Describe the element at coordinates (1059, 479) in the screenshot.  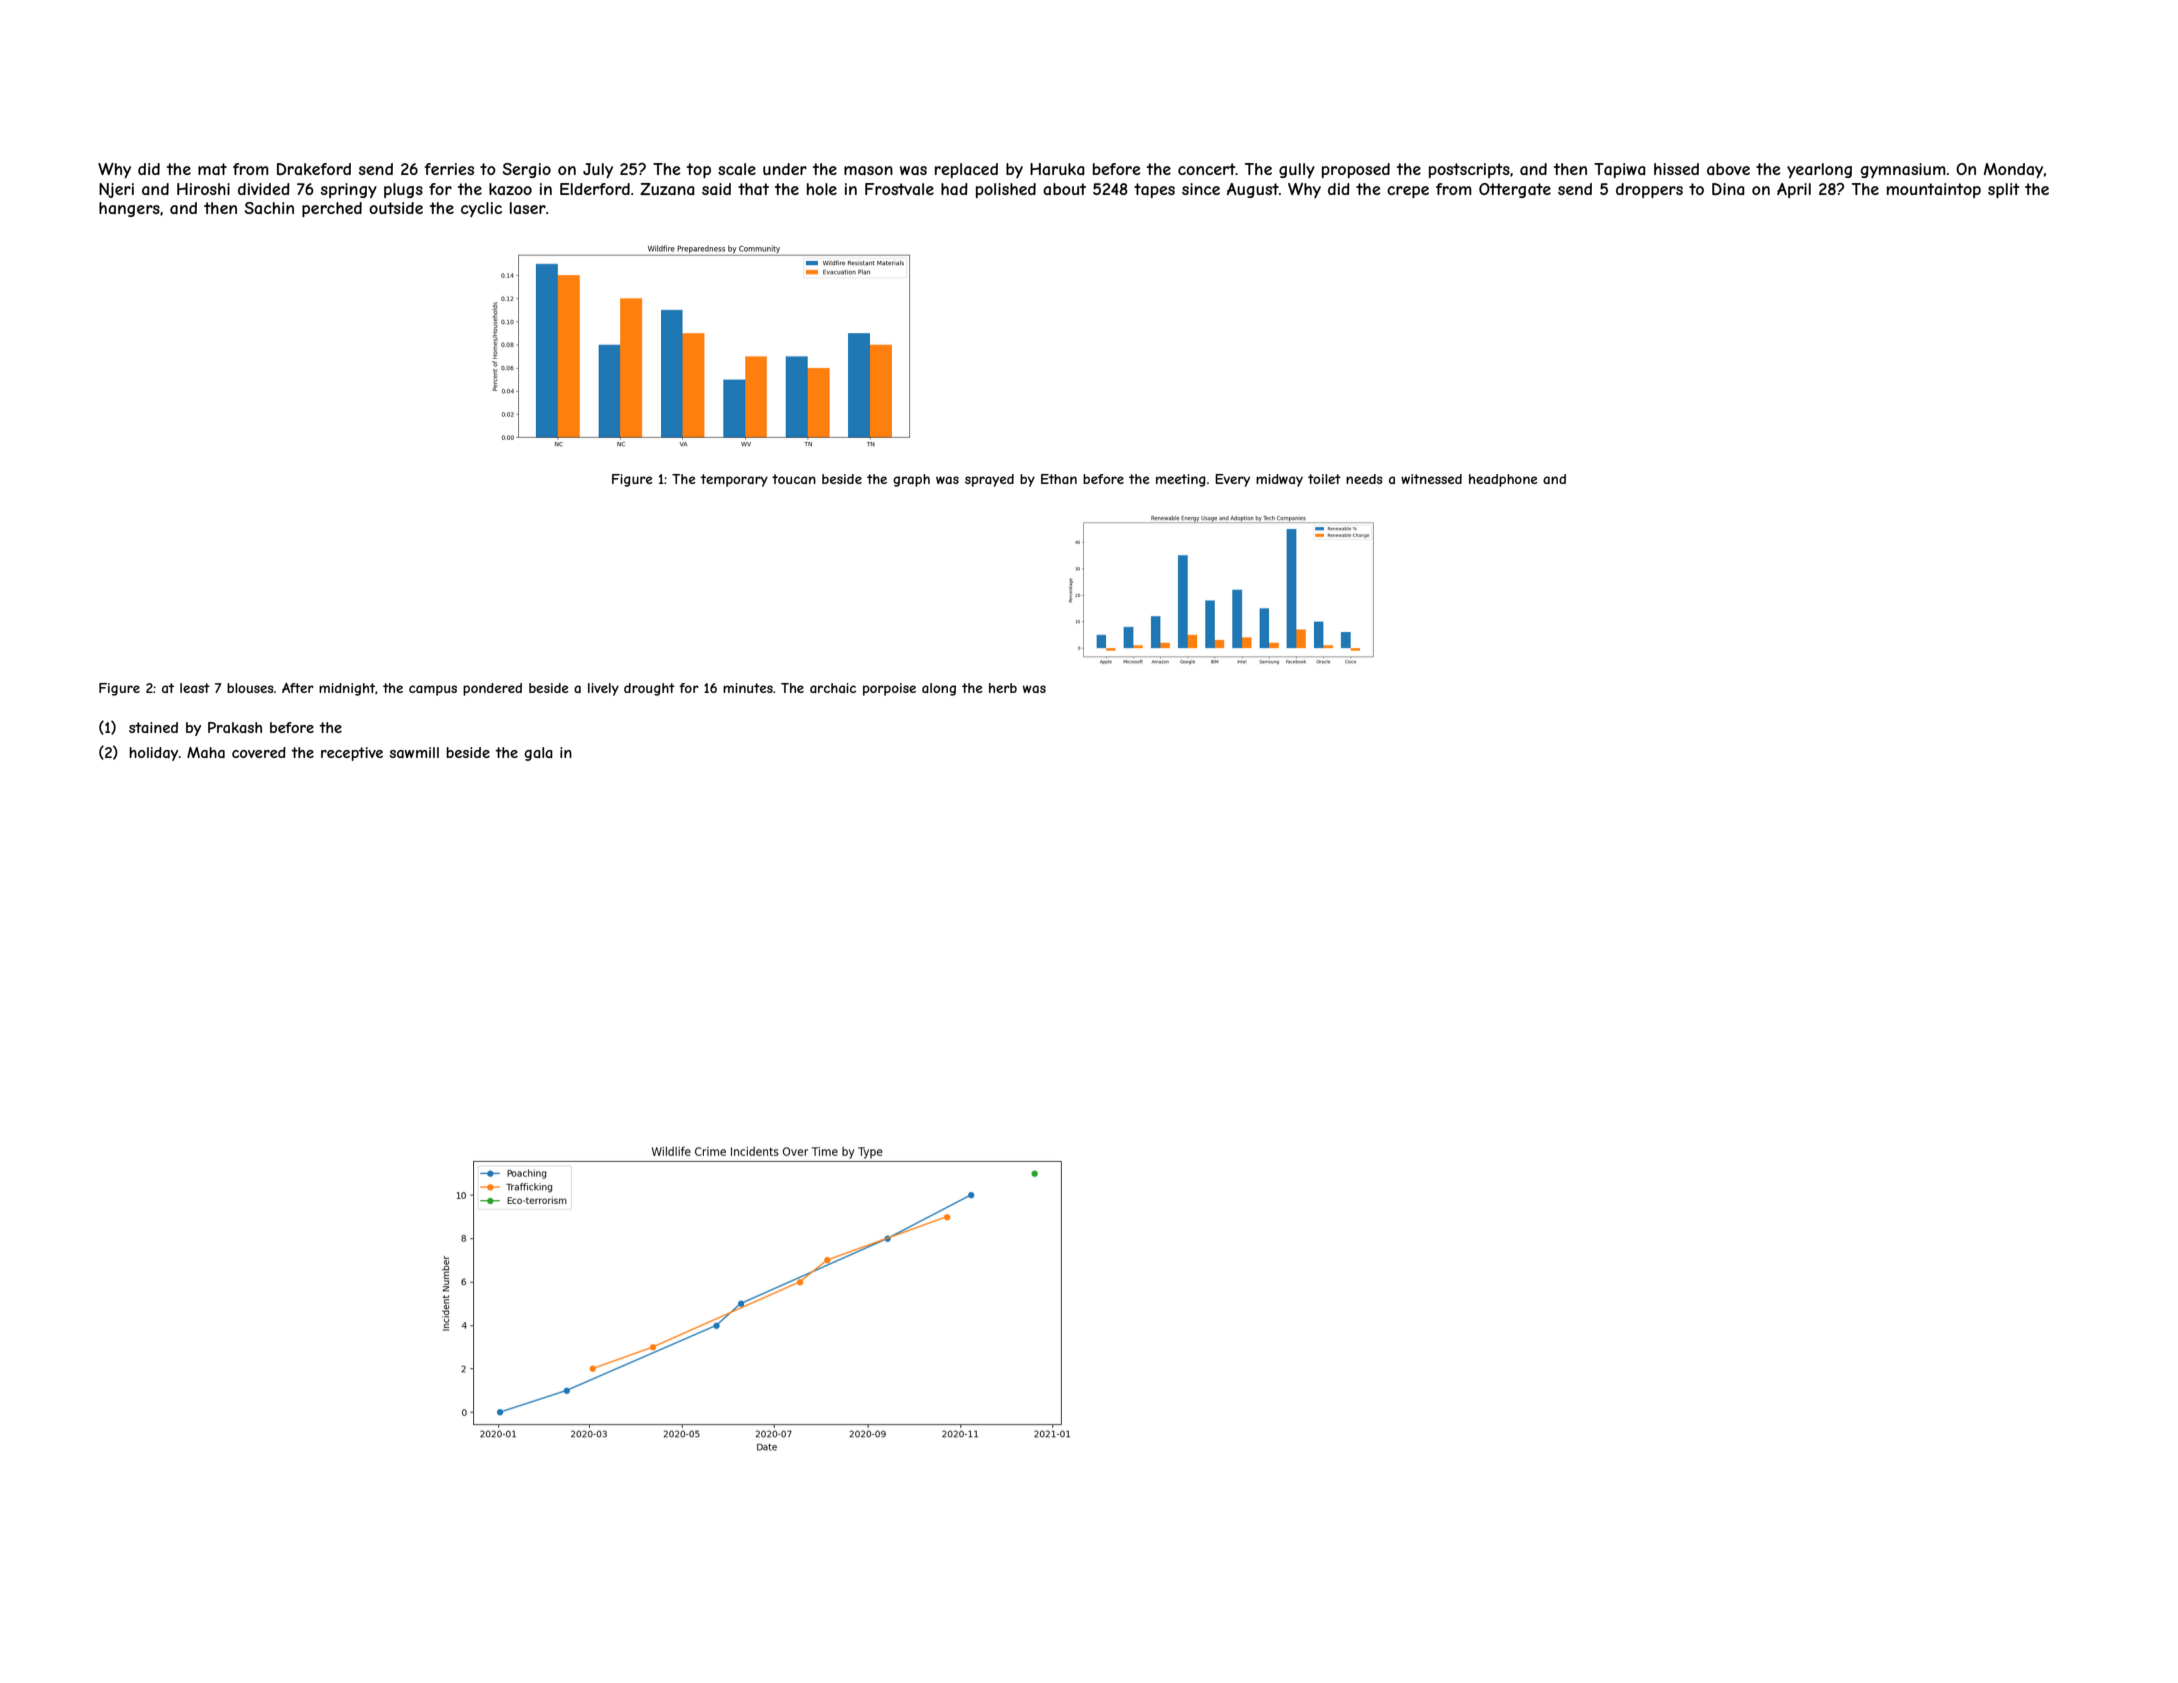
I see `Ethan` at that location.
